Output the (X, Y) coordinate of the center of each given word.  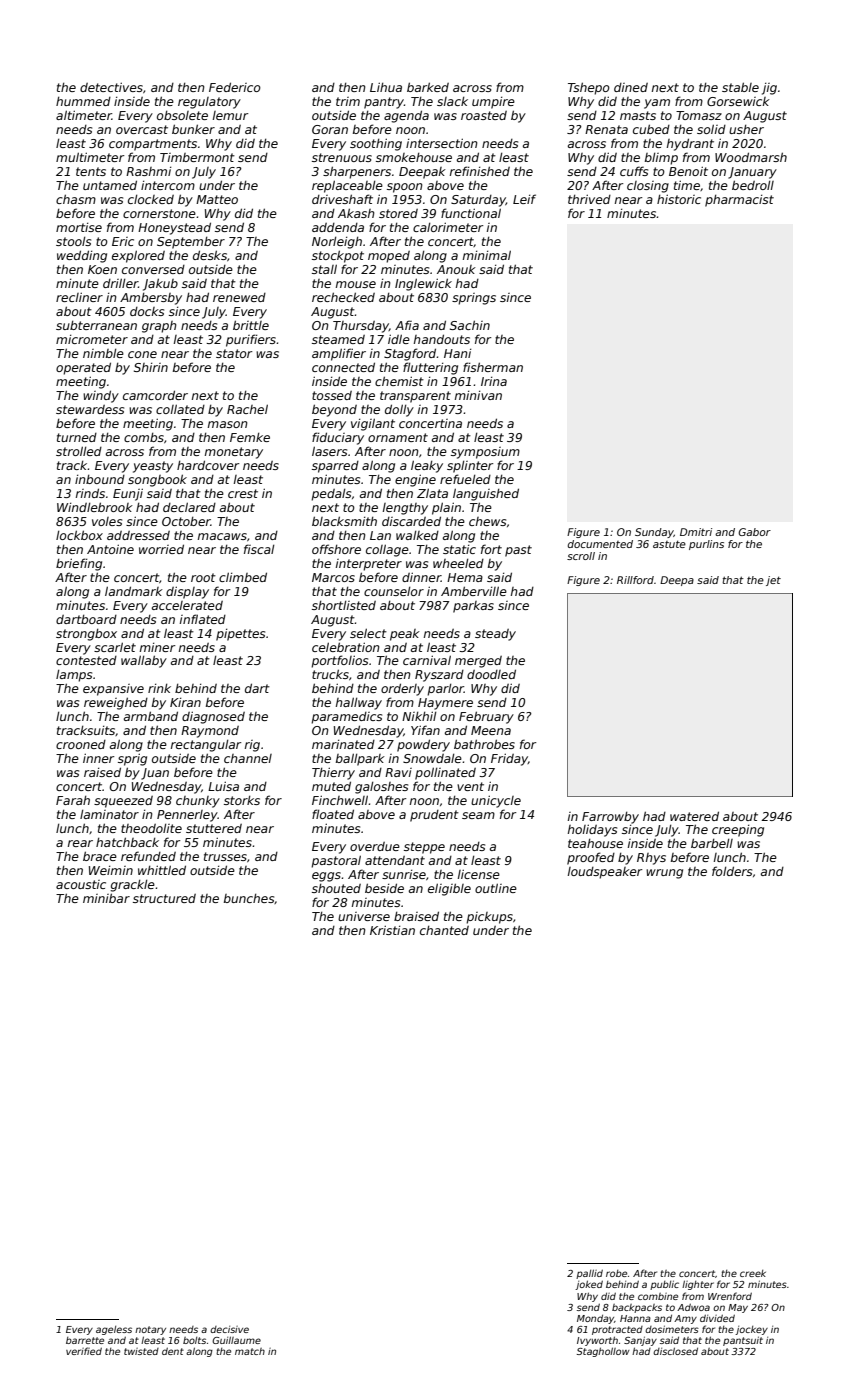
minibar (106, 898)
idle (399, 339)
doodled (491, 674)
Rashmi (149, 171)
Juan (155, 774)
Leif (524, 199)
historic (679, 199)
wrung (664, 874)
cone (142, 354)
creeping (738, 831)
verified (84, 1351)
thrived (589, 199)
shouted (336, 888)
